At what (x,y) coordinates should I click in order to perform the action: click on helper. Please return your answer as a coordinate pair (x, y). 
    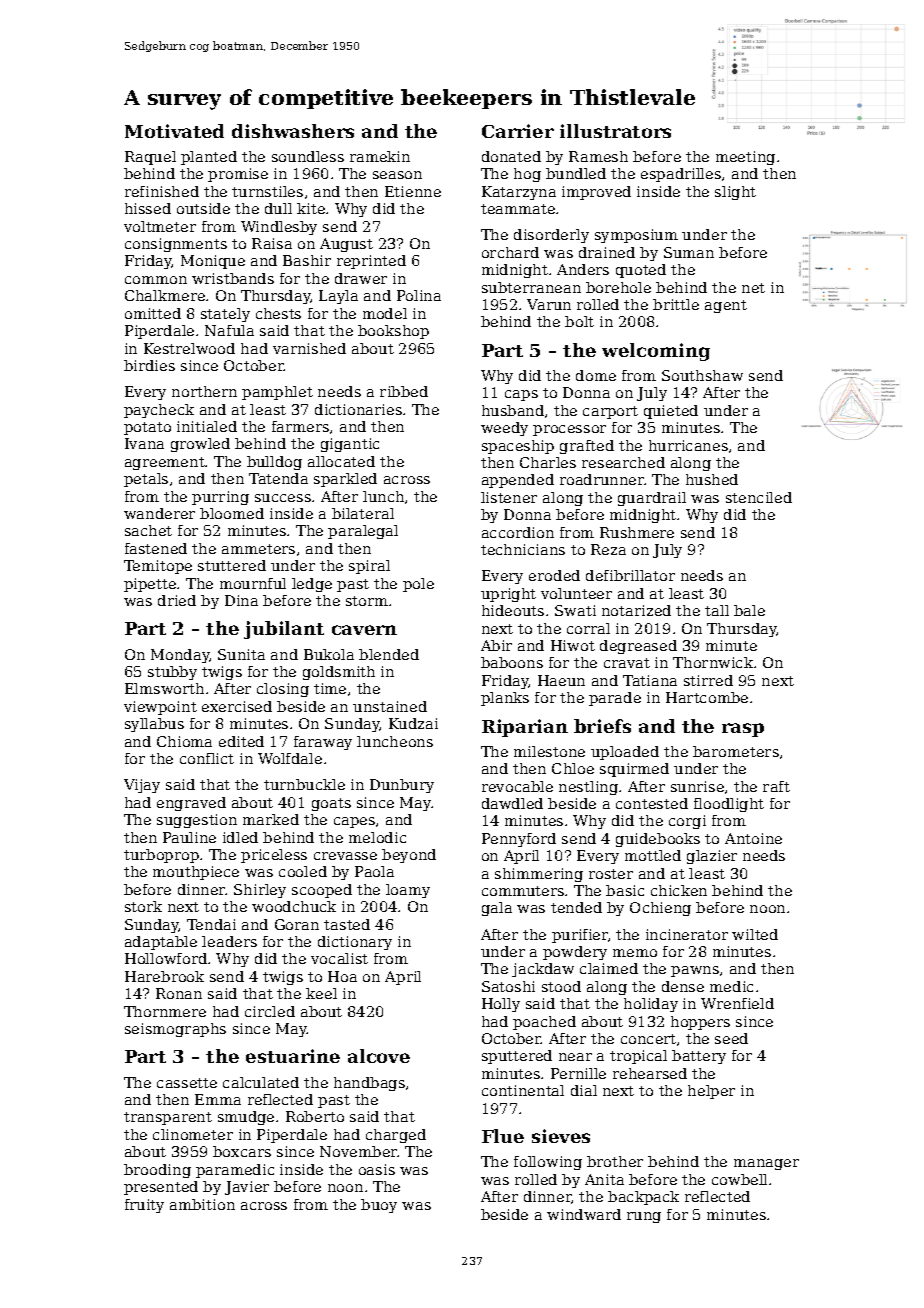
    Looking at the image, I should click on (711, 1092).
